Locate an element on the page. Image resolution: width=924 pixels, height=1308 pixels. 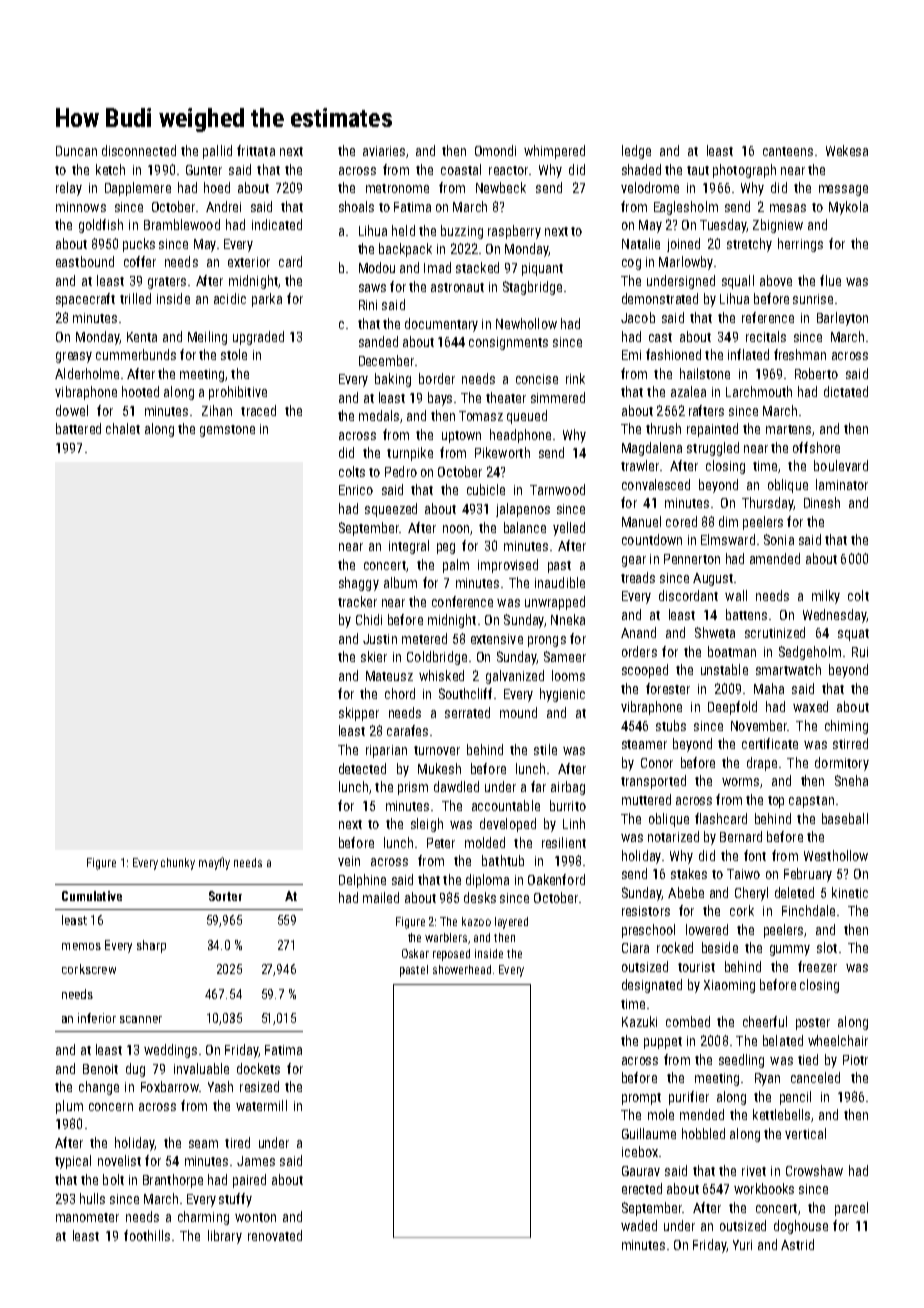
tracker is located at coordinates (357, 601).
